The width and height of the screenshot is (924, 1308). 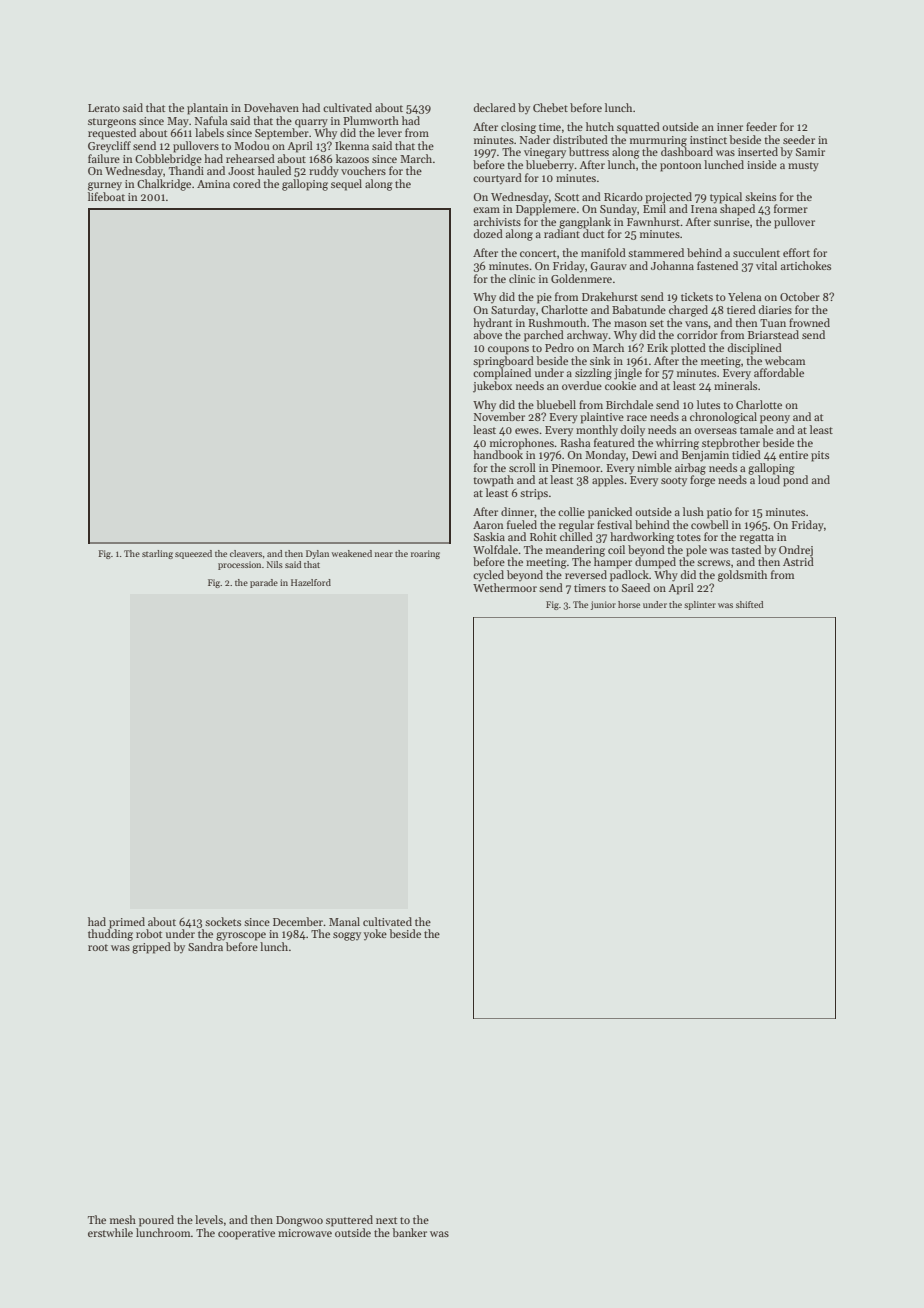 What do you see at coordinates (697, 296) in the screenshot?
I see `tickets` at bounding box center [697, 296].
